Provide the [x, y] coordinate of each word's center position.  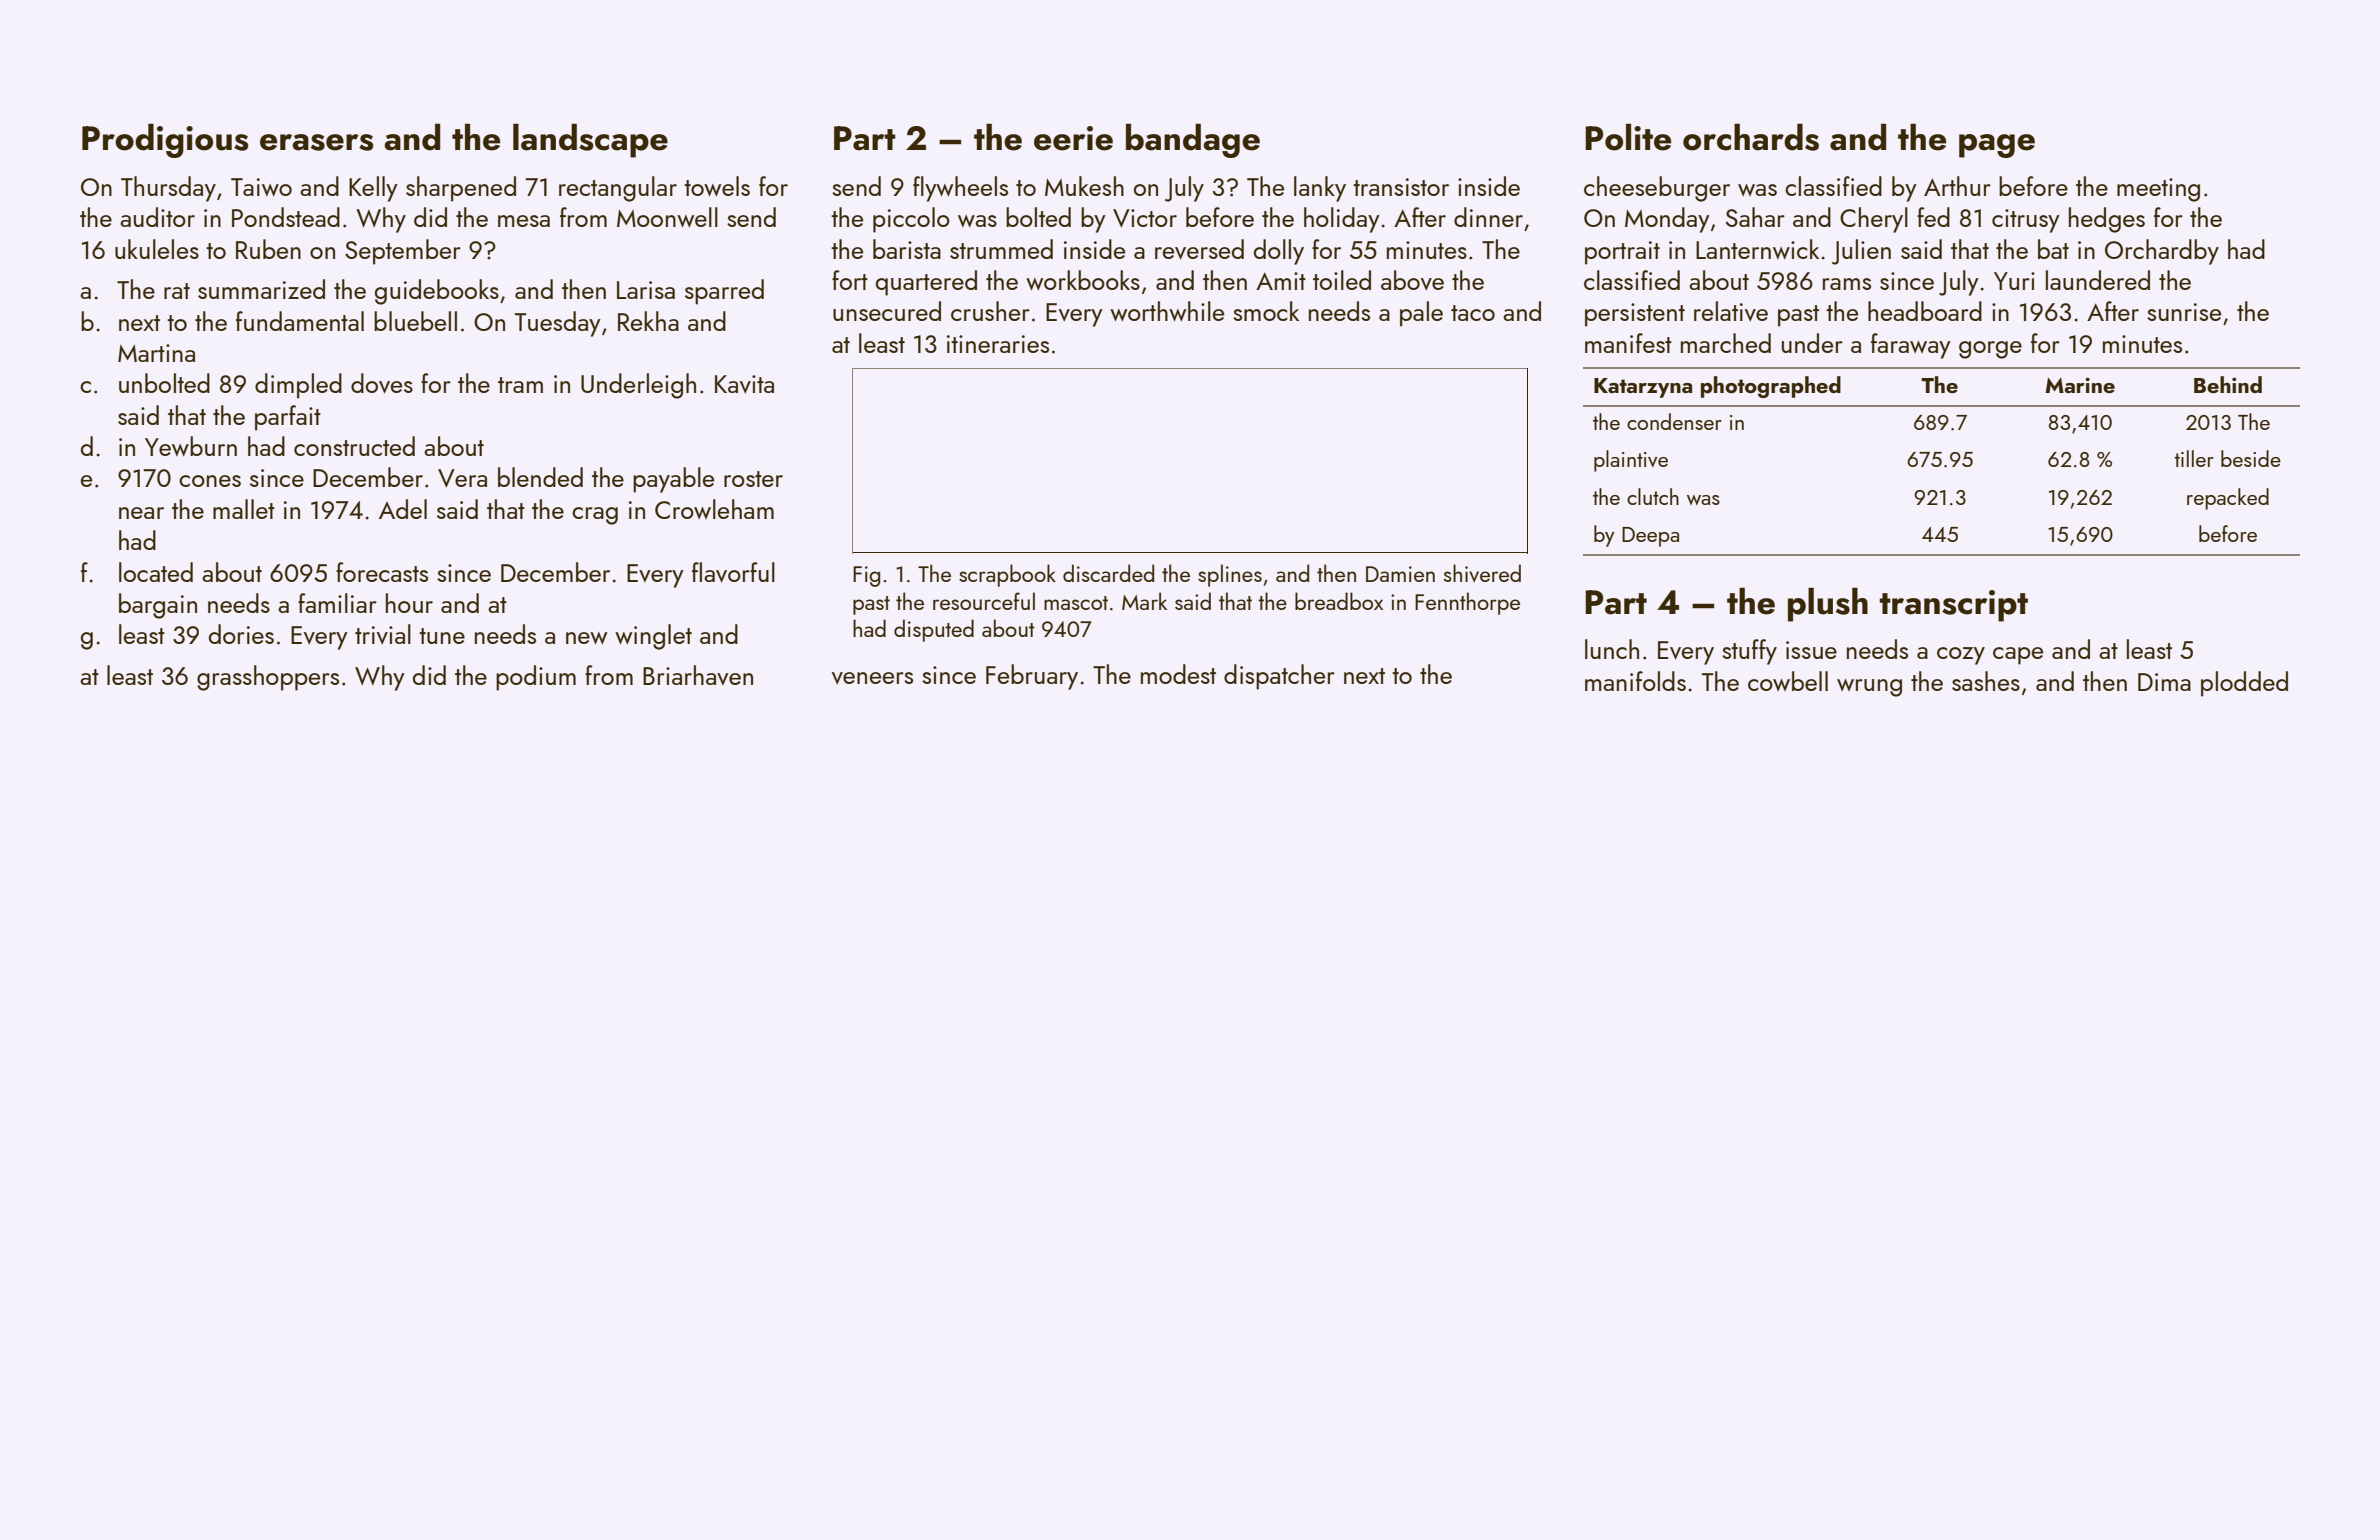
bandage [1193, 140]
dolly [1279, 252]
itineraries [998, 344]
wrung [1869, 688]
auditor [157, 217]
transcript [1953, 606]
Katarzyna [1643, 388]
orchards [1751, 137]
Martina [156, 353]
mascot [1076, 603]
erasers [317, 142]
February [1032, 677]
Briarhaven [698, 675]
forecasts [382, 572]
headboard [1925, 311]
